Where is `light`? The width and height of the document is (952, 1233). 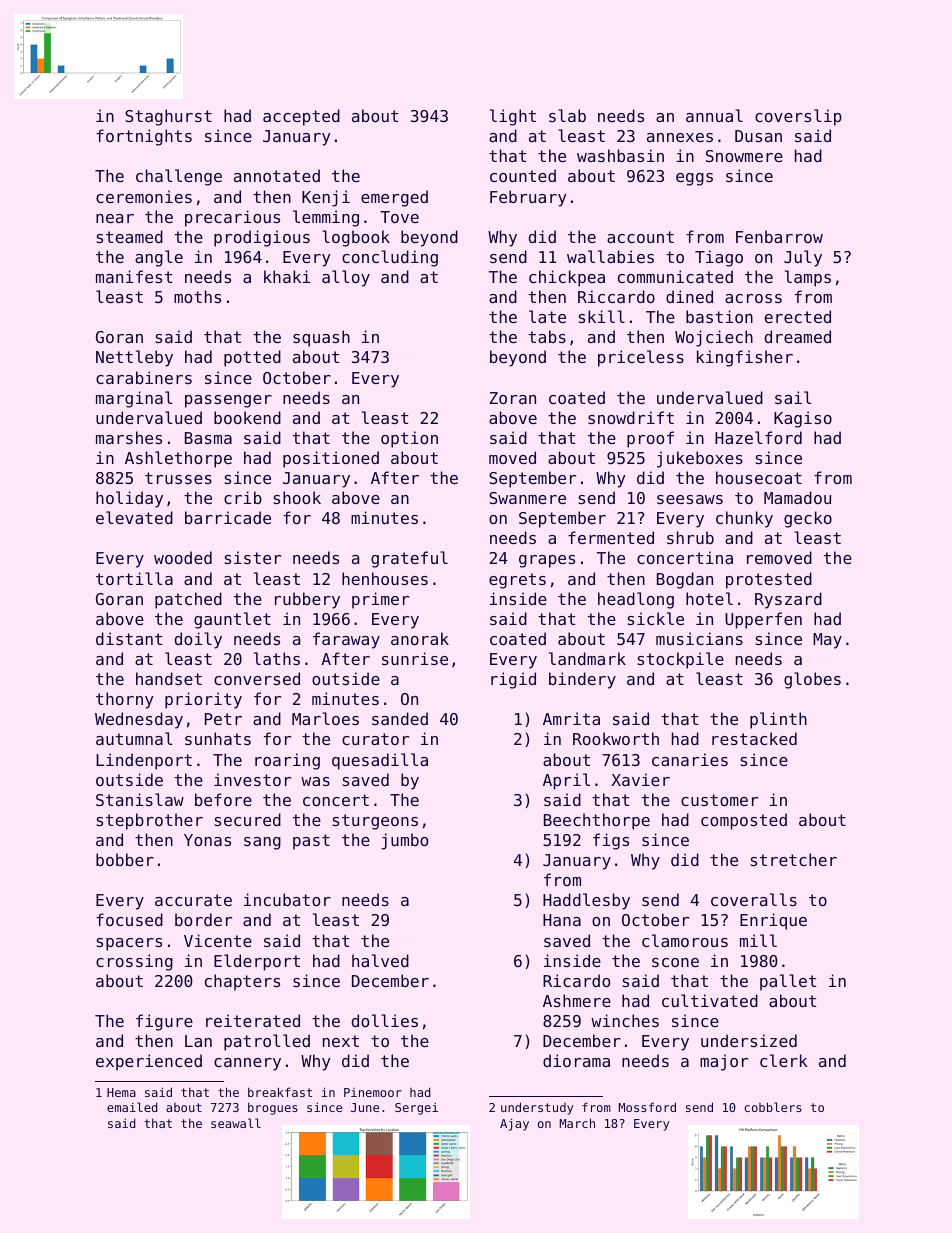 light is located at coordinates (513, 117).
